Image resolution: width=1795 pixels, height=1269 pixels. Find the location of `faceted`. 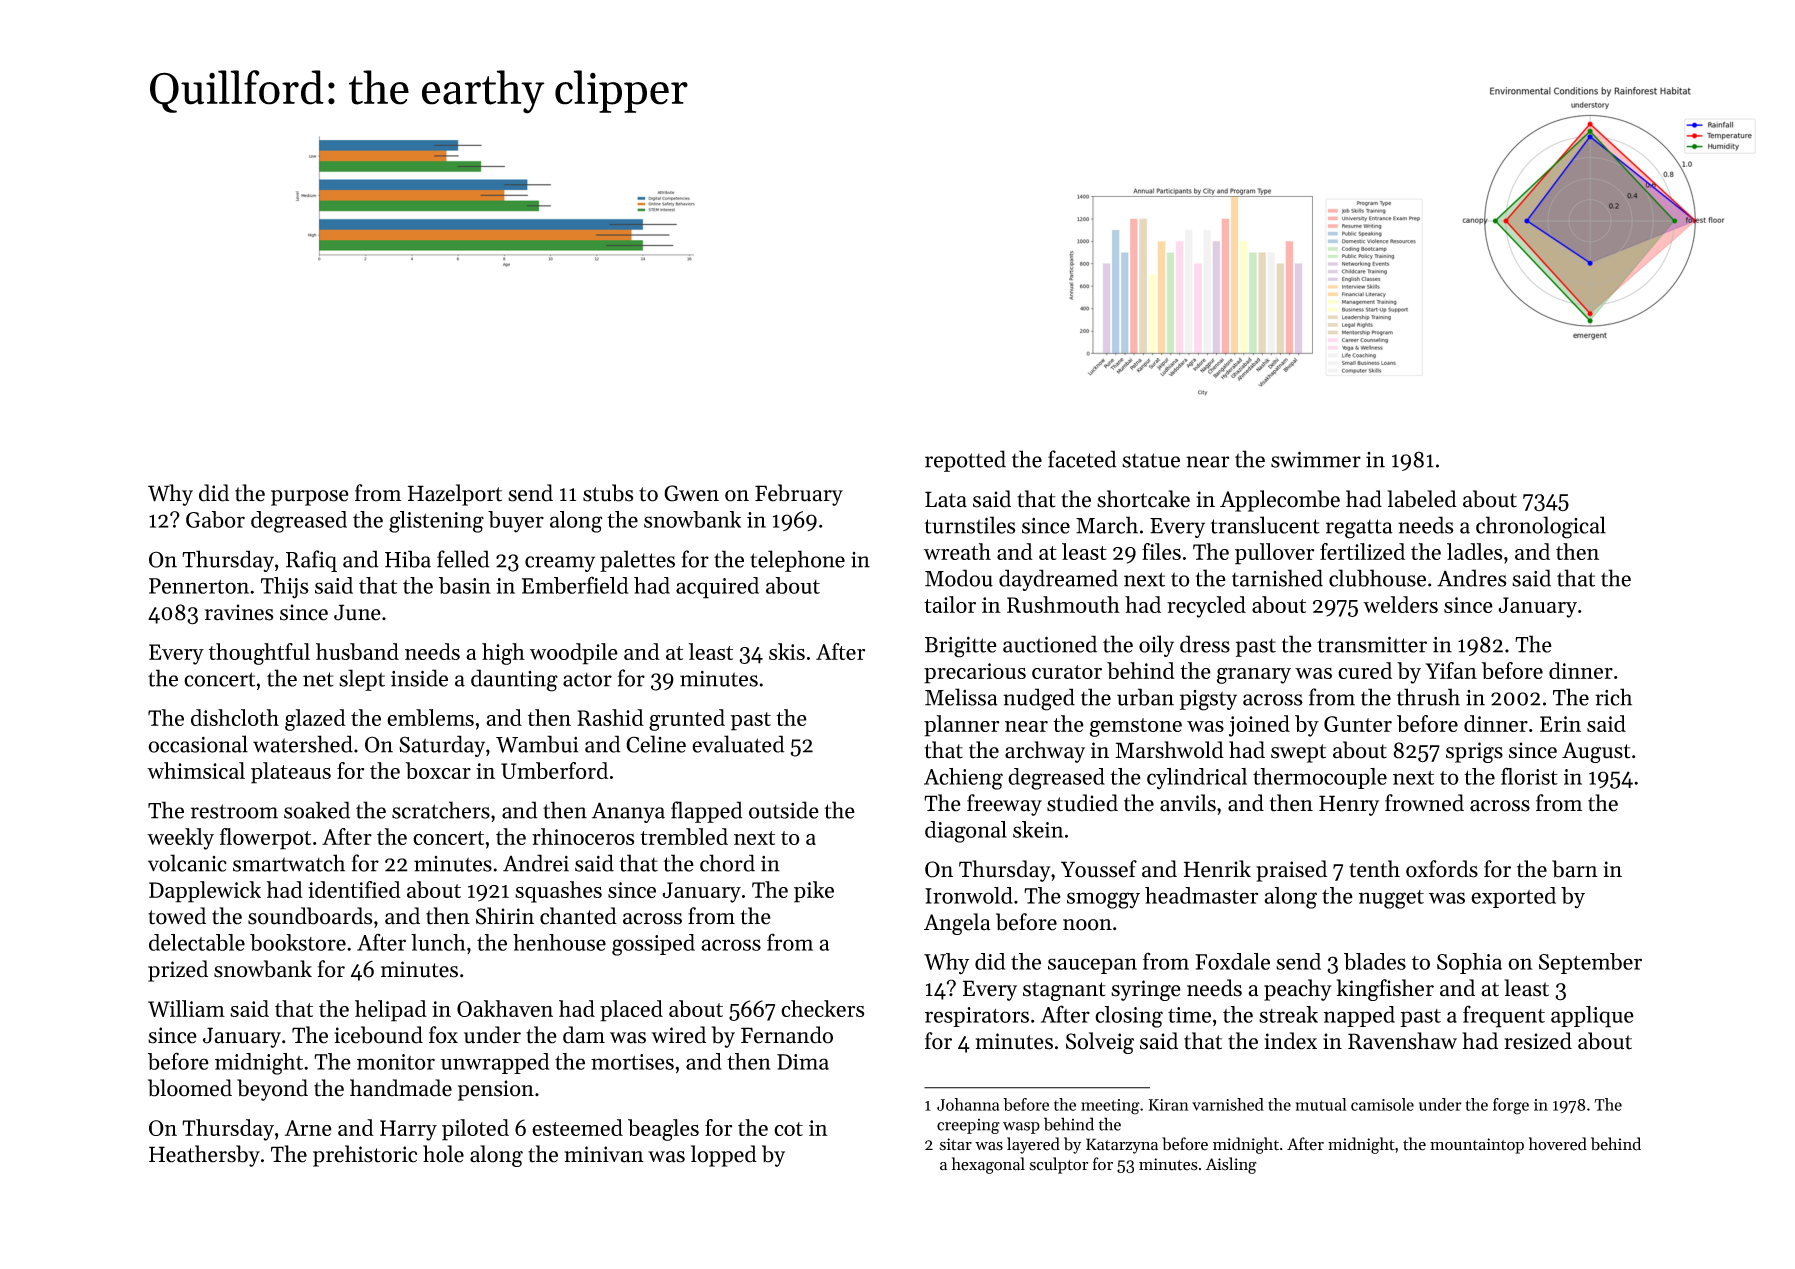

faceted is located at coordinates (1082, 459).
